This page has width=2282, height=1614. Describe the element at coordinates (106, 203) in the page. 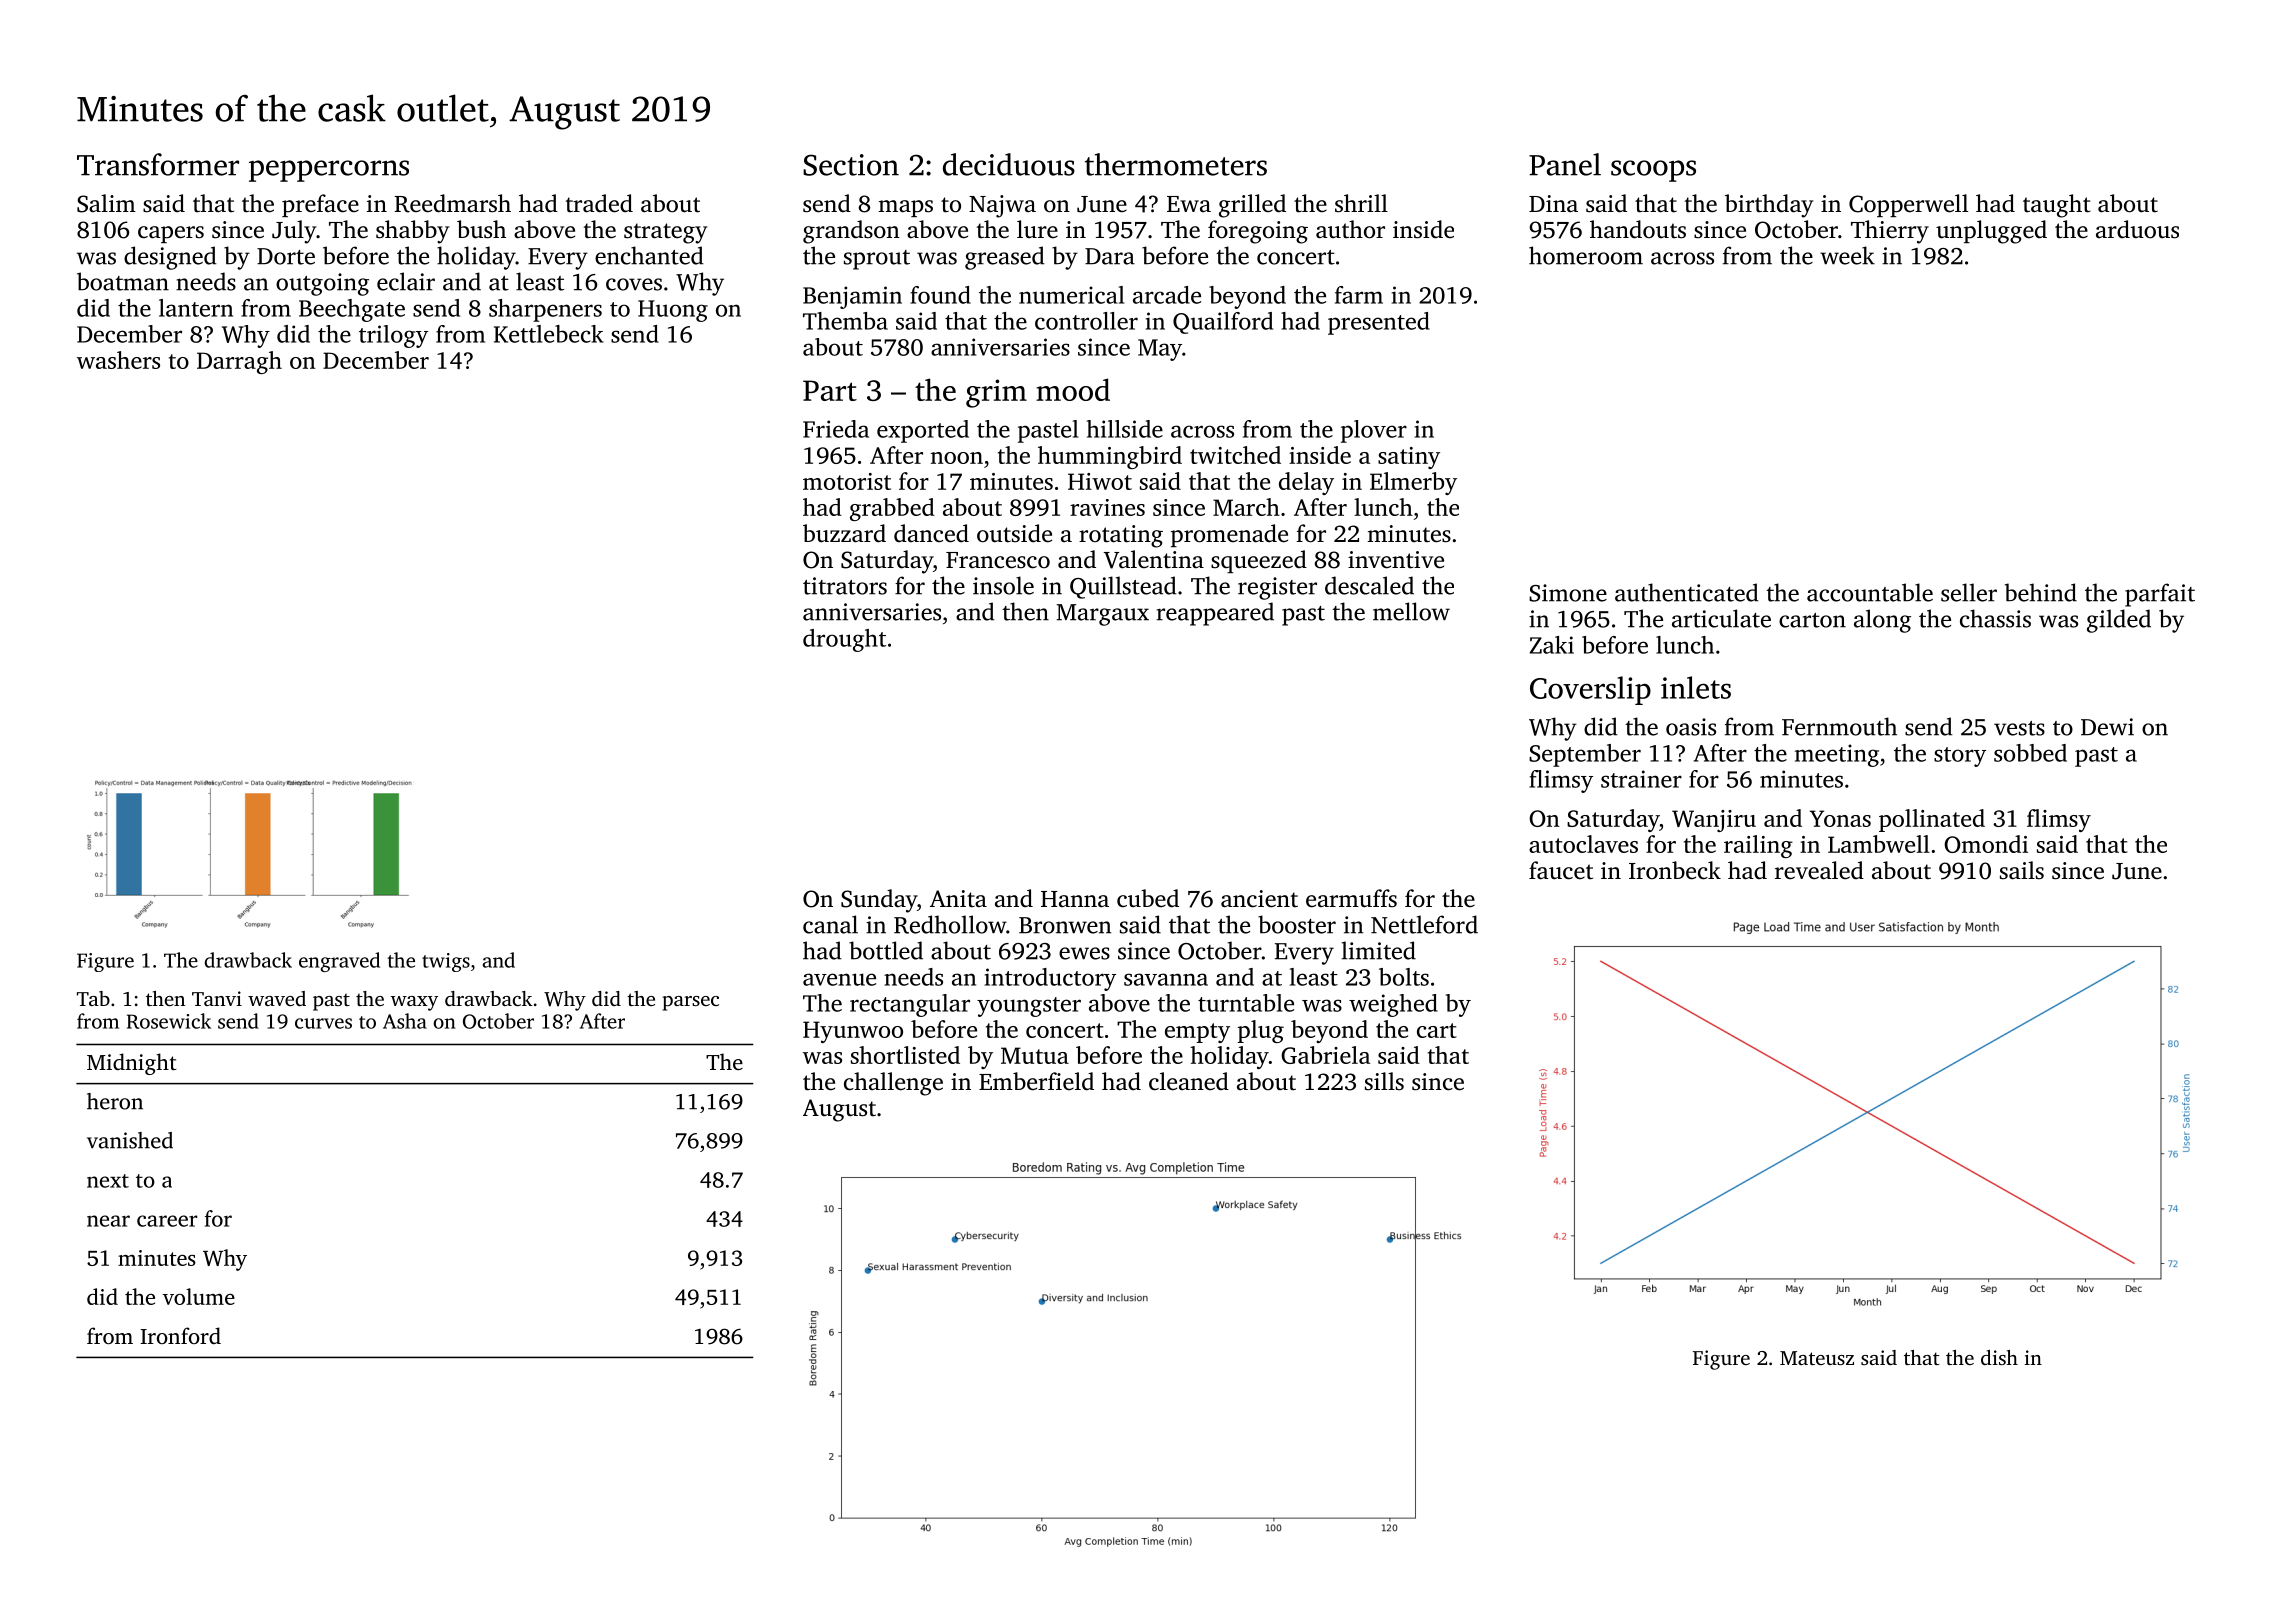

I see `Salim` at that location.
